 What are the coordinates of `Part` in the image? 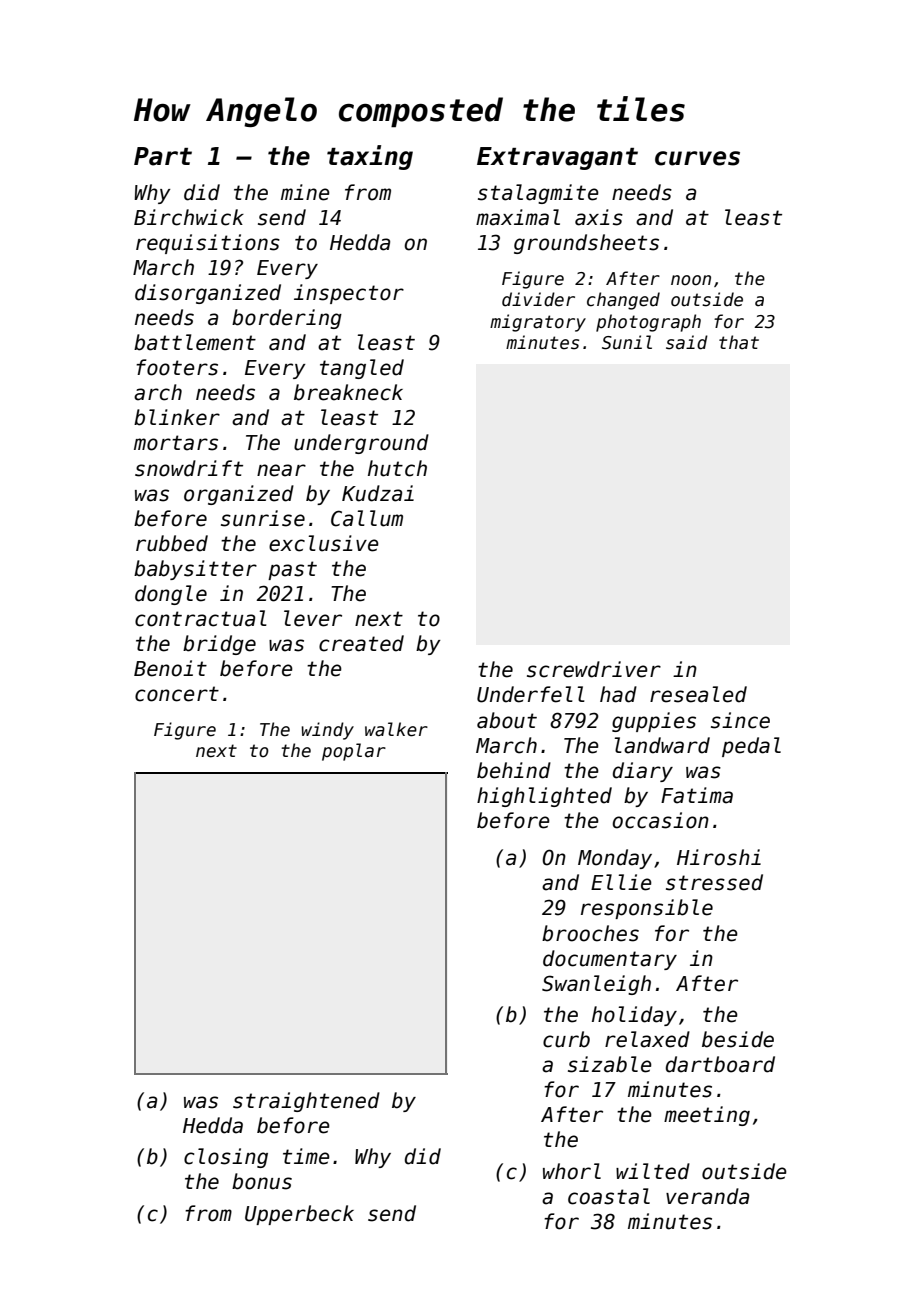 It's located at (163, 156).
